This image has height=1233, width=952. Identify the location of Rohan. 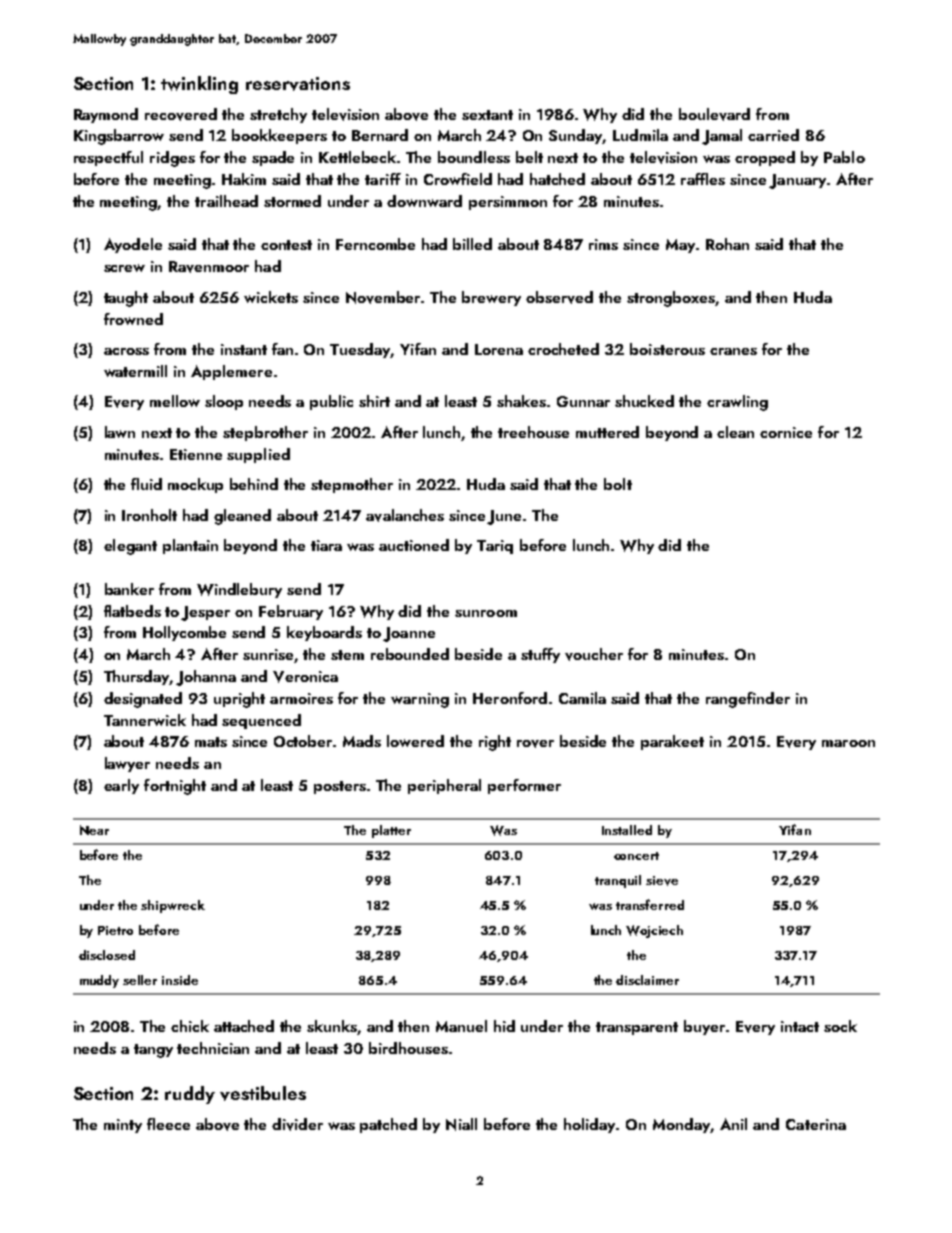
(727, 244).
